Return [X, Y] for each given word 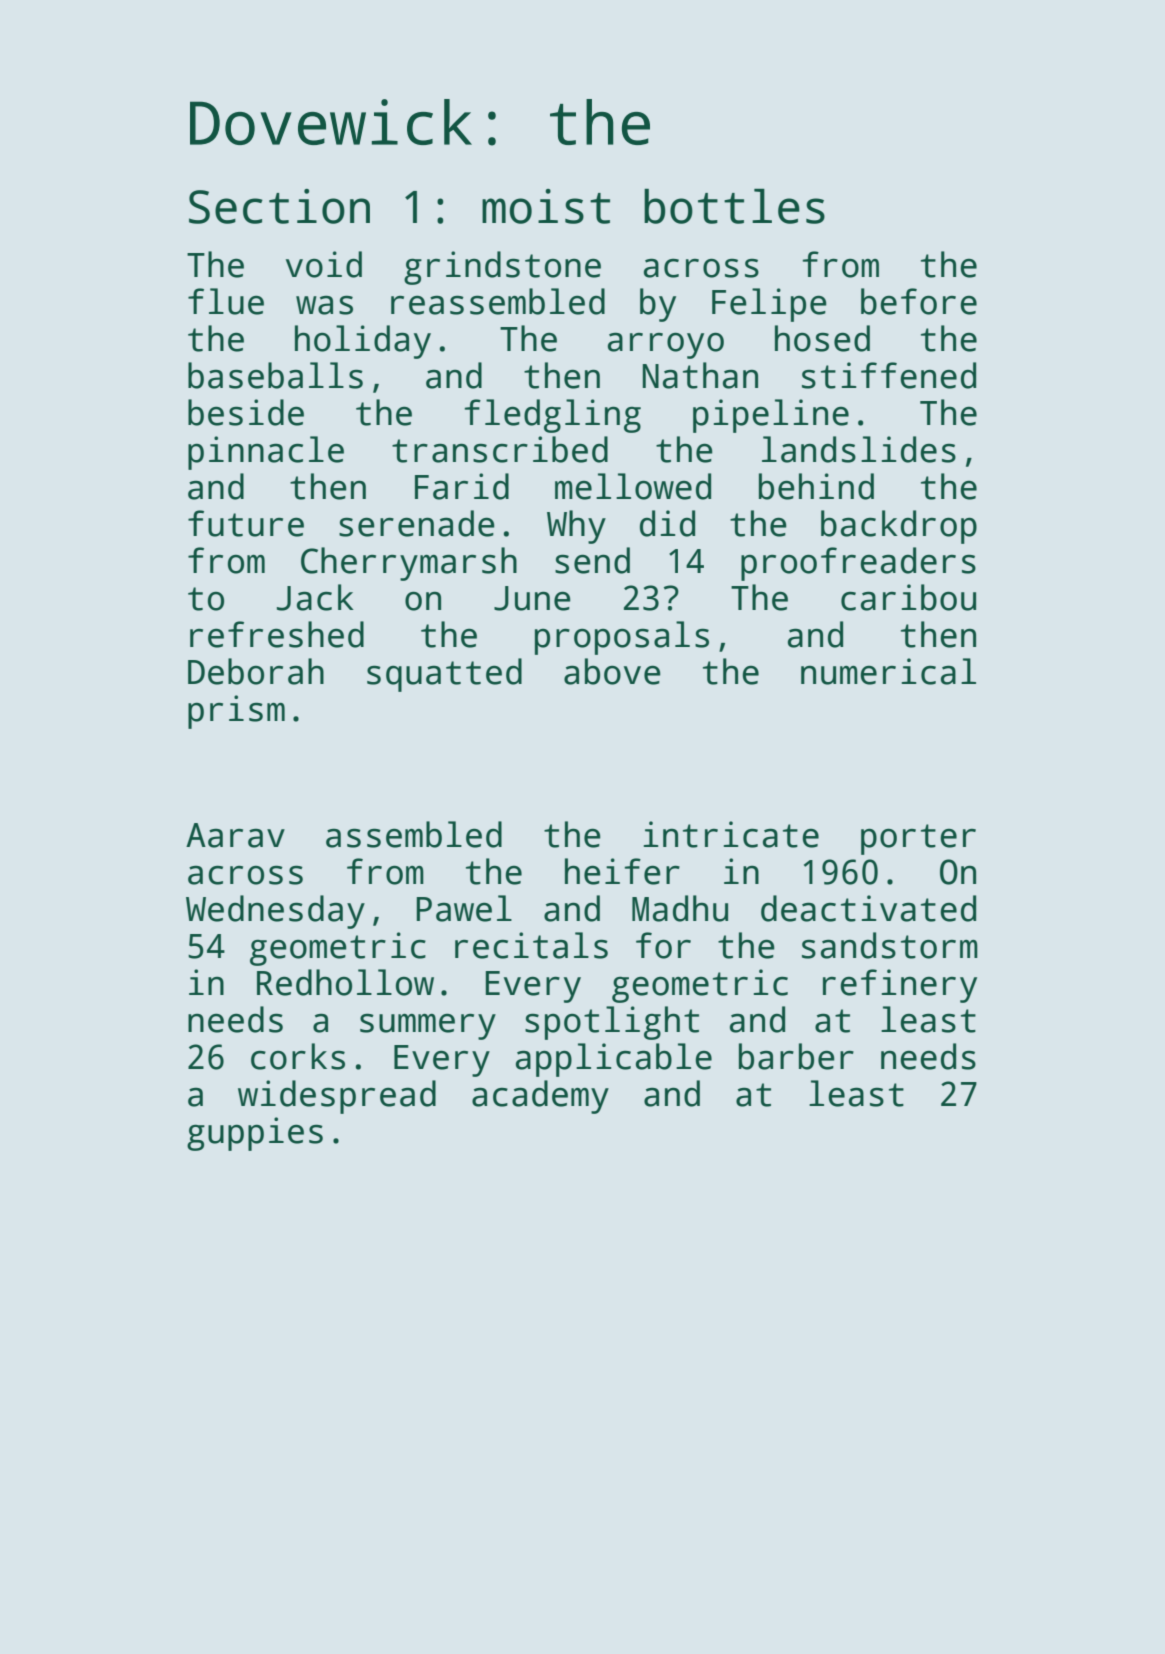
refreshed [277, 634]
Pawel [464, 908]
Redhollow [345, 982]
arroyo [666, 345]
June [532, 598]
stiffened [889, 375]
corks [298, 1056]
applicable [614, 1060]
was [324, 305]
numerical [888, 671]
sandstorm [890, 945]
